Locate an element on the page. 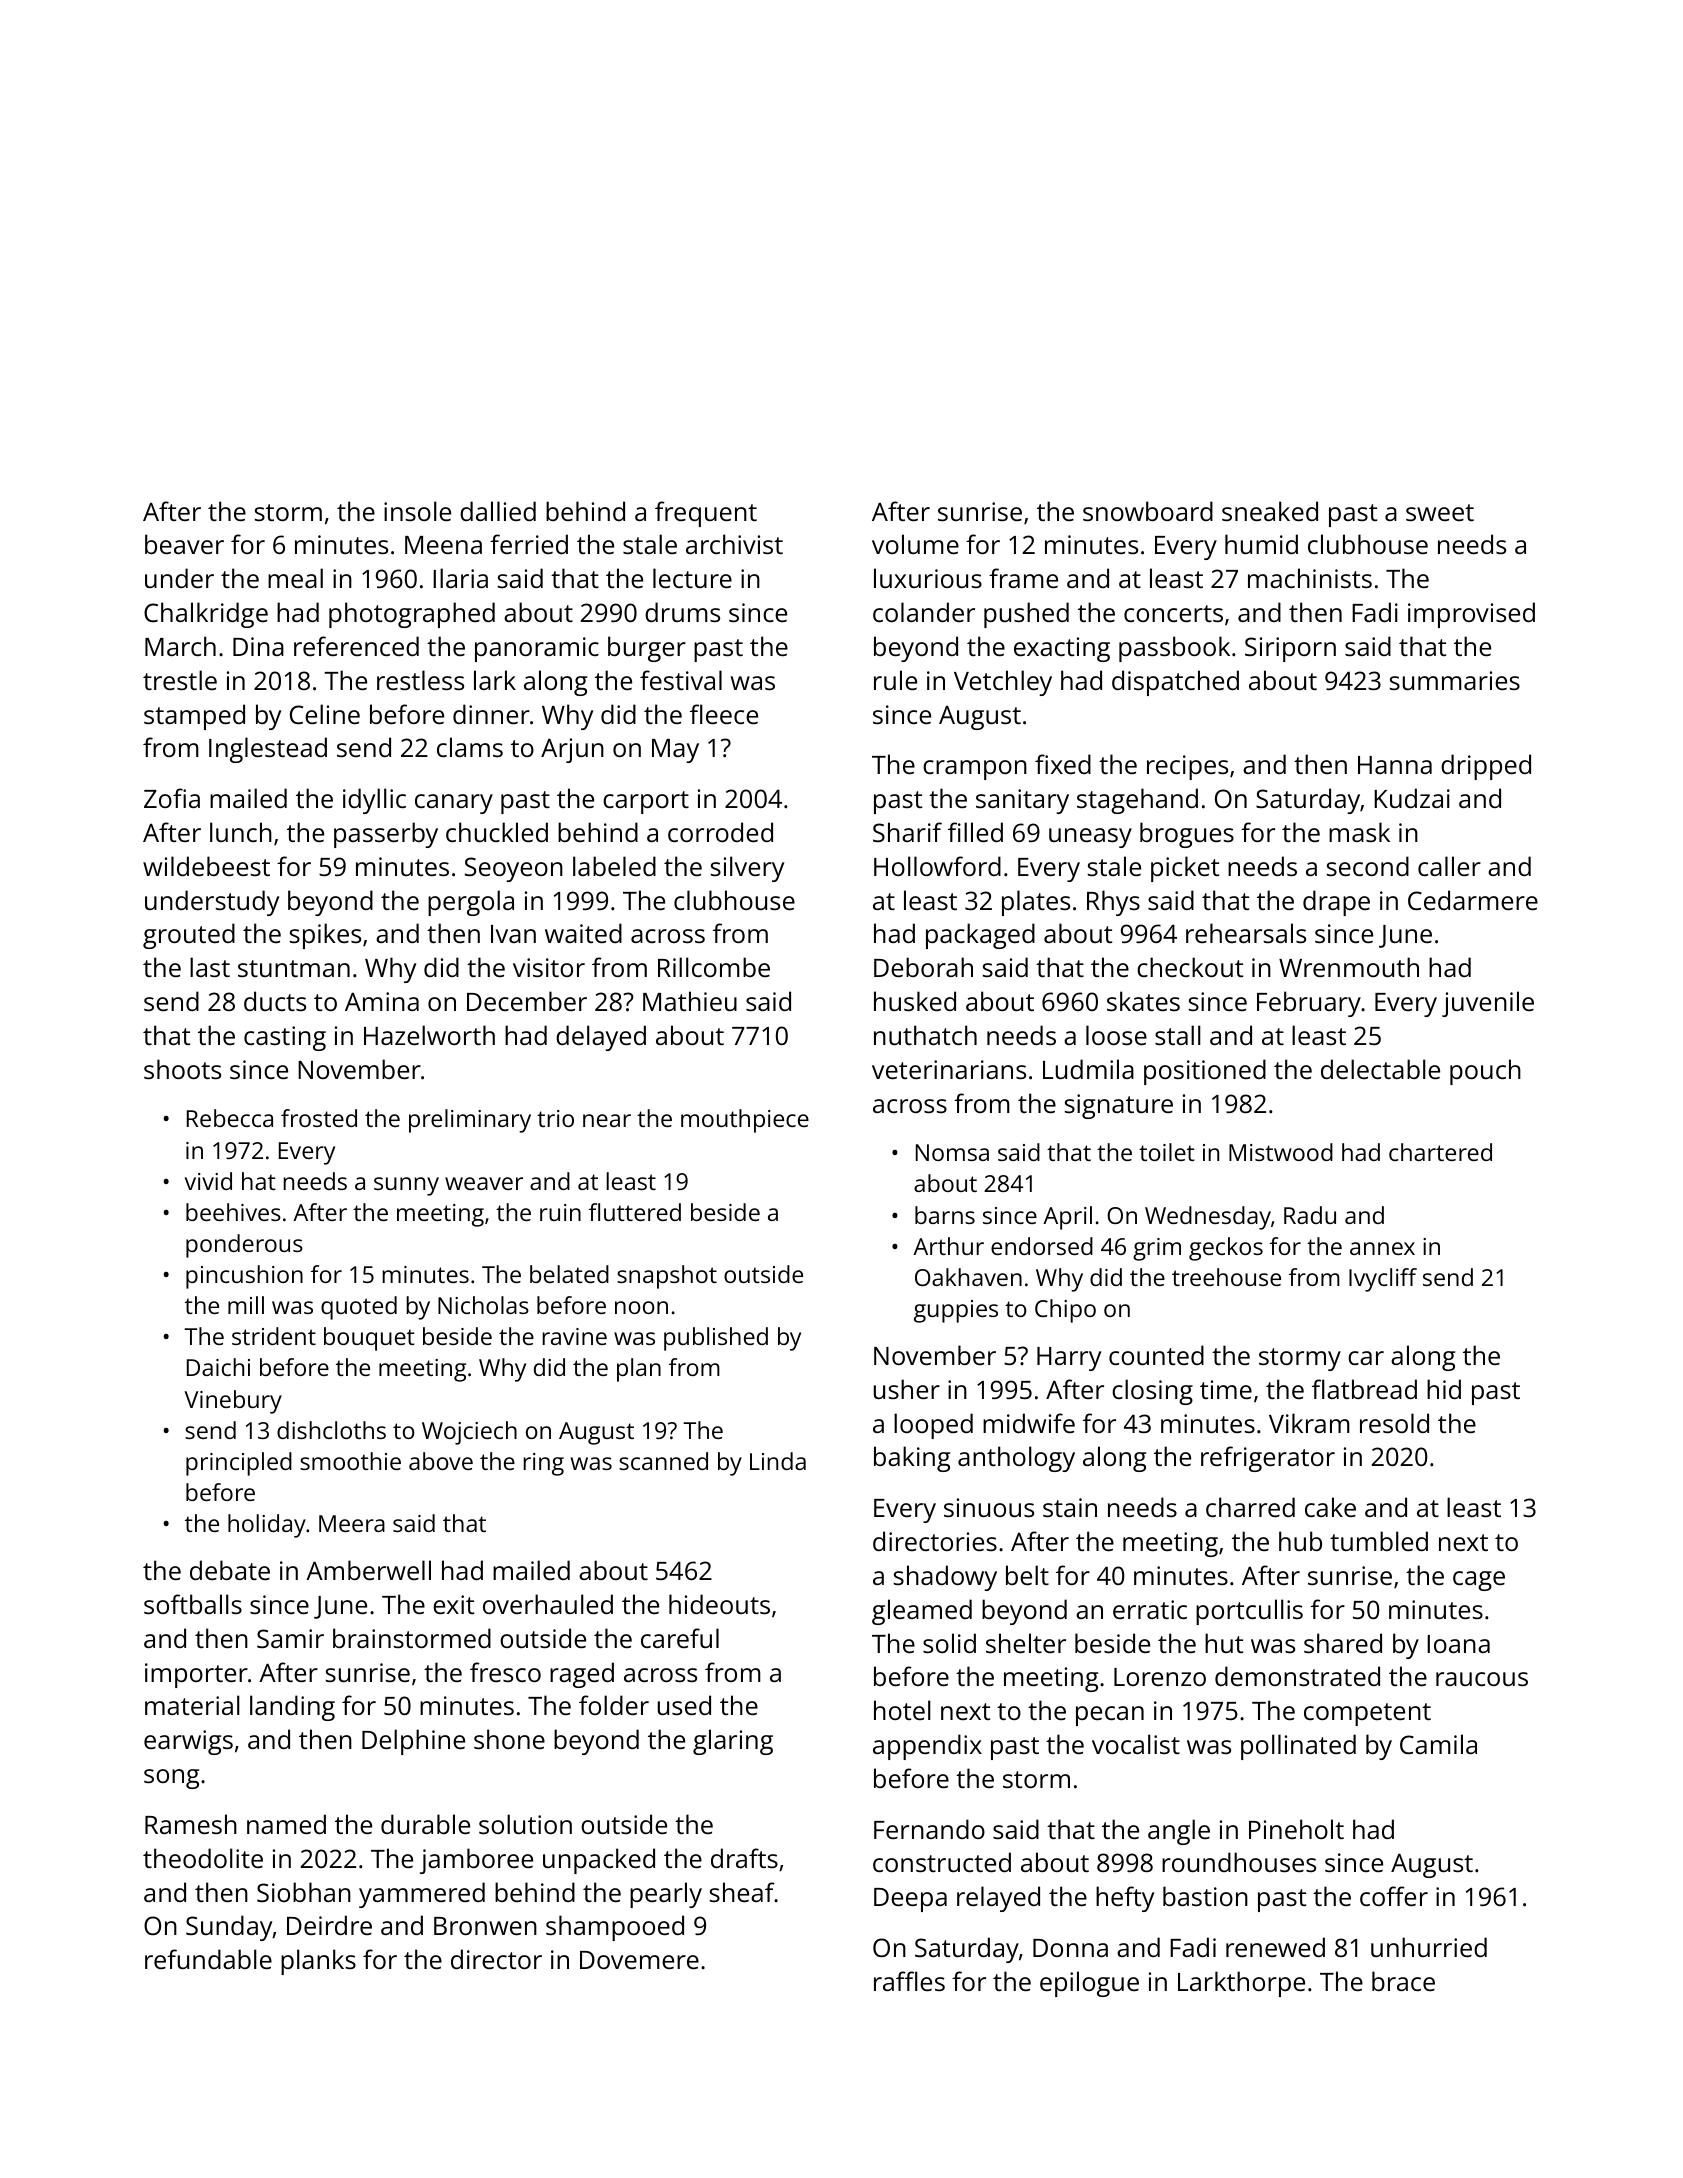 This document has height=2178, width=1683. above is located at coordinates (441, 1461).
